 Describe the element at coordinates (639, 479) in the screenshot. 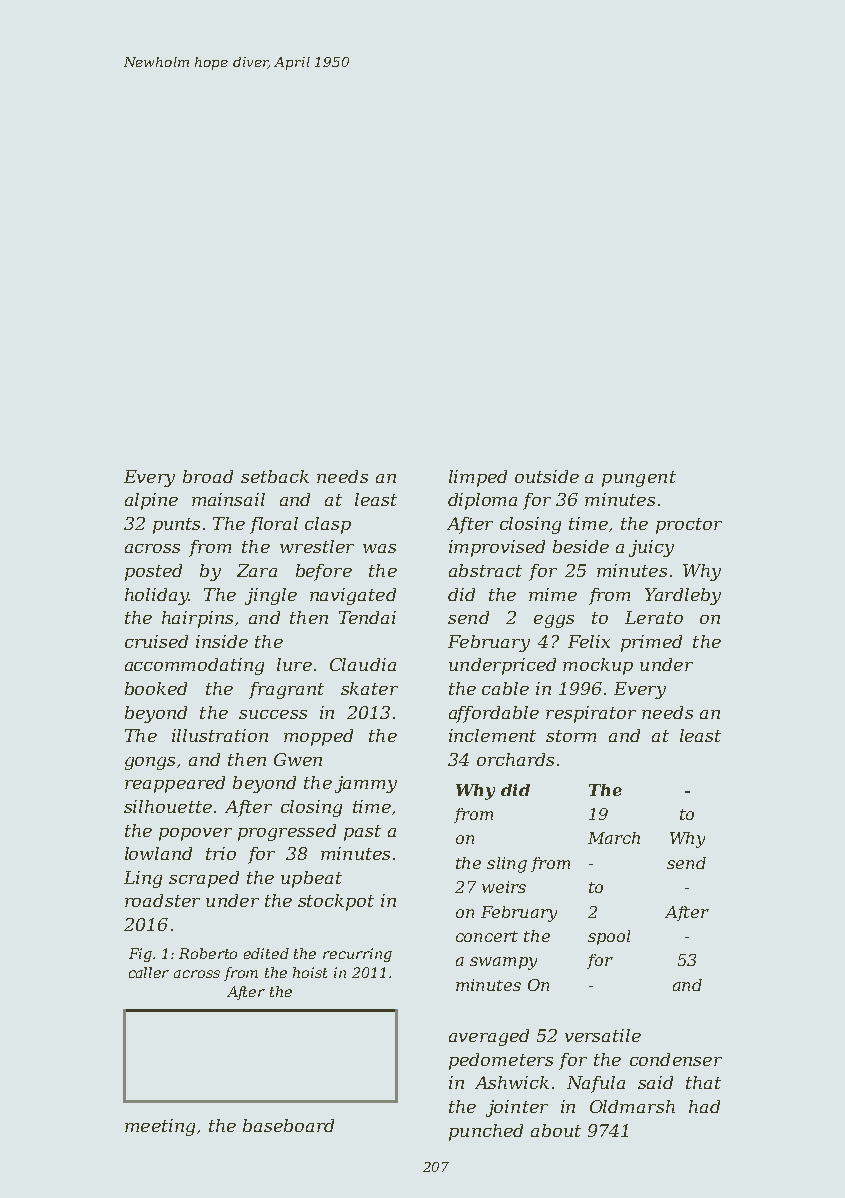

I see `pungent` at that location.
